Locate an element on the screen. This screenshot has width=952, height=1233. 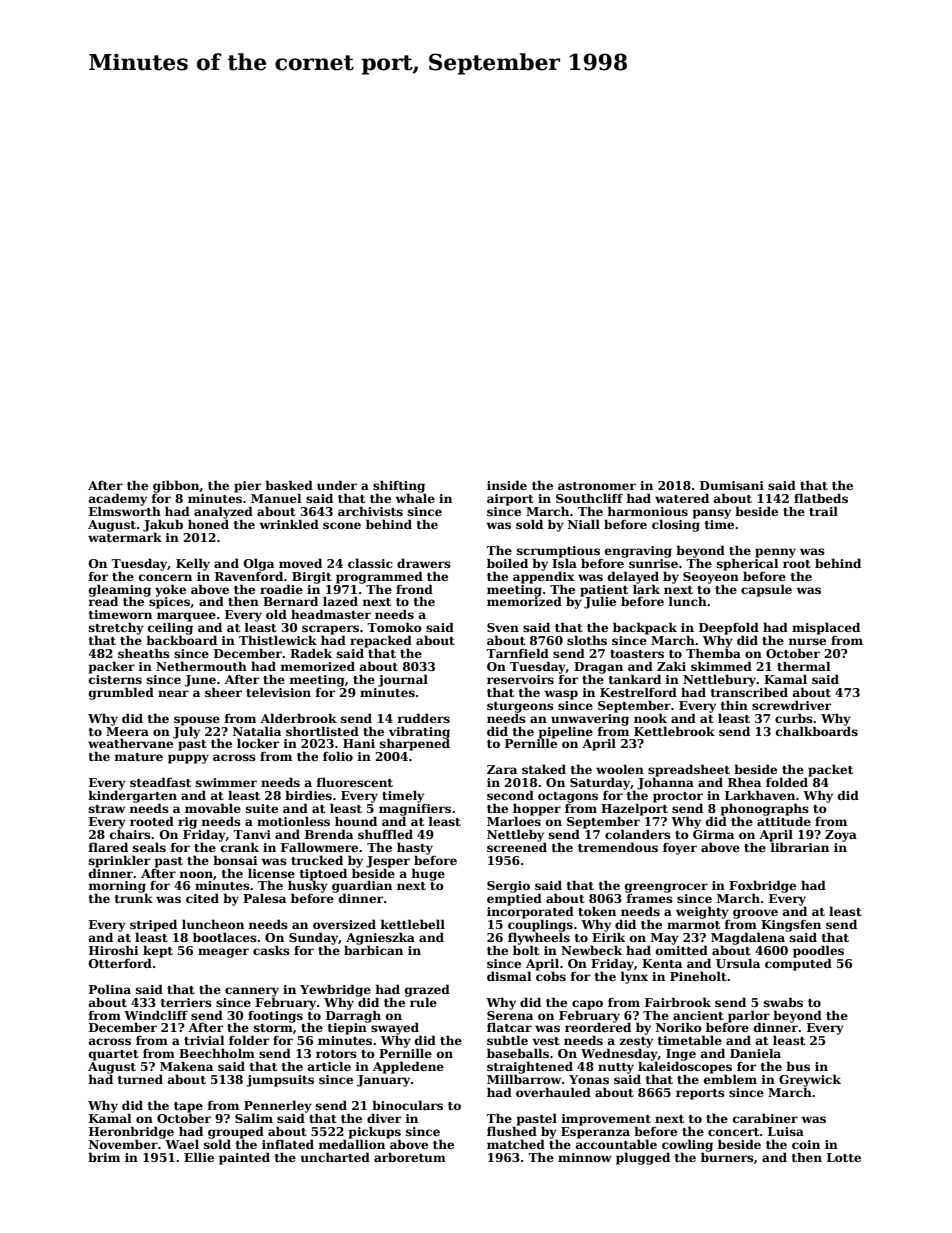
gibbon is located at coordinates (176, 486).
